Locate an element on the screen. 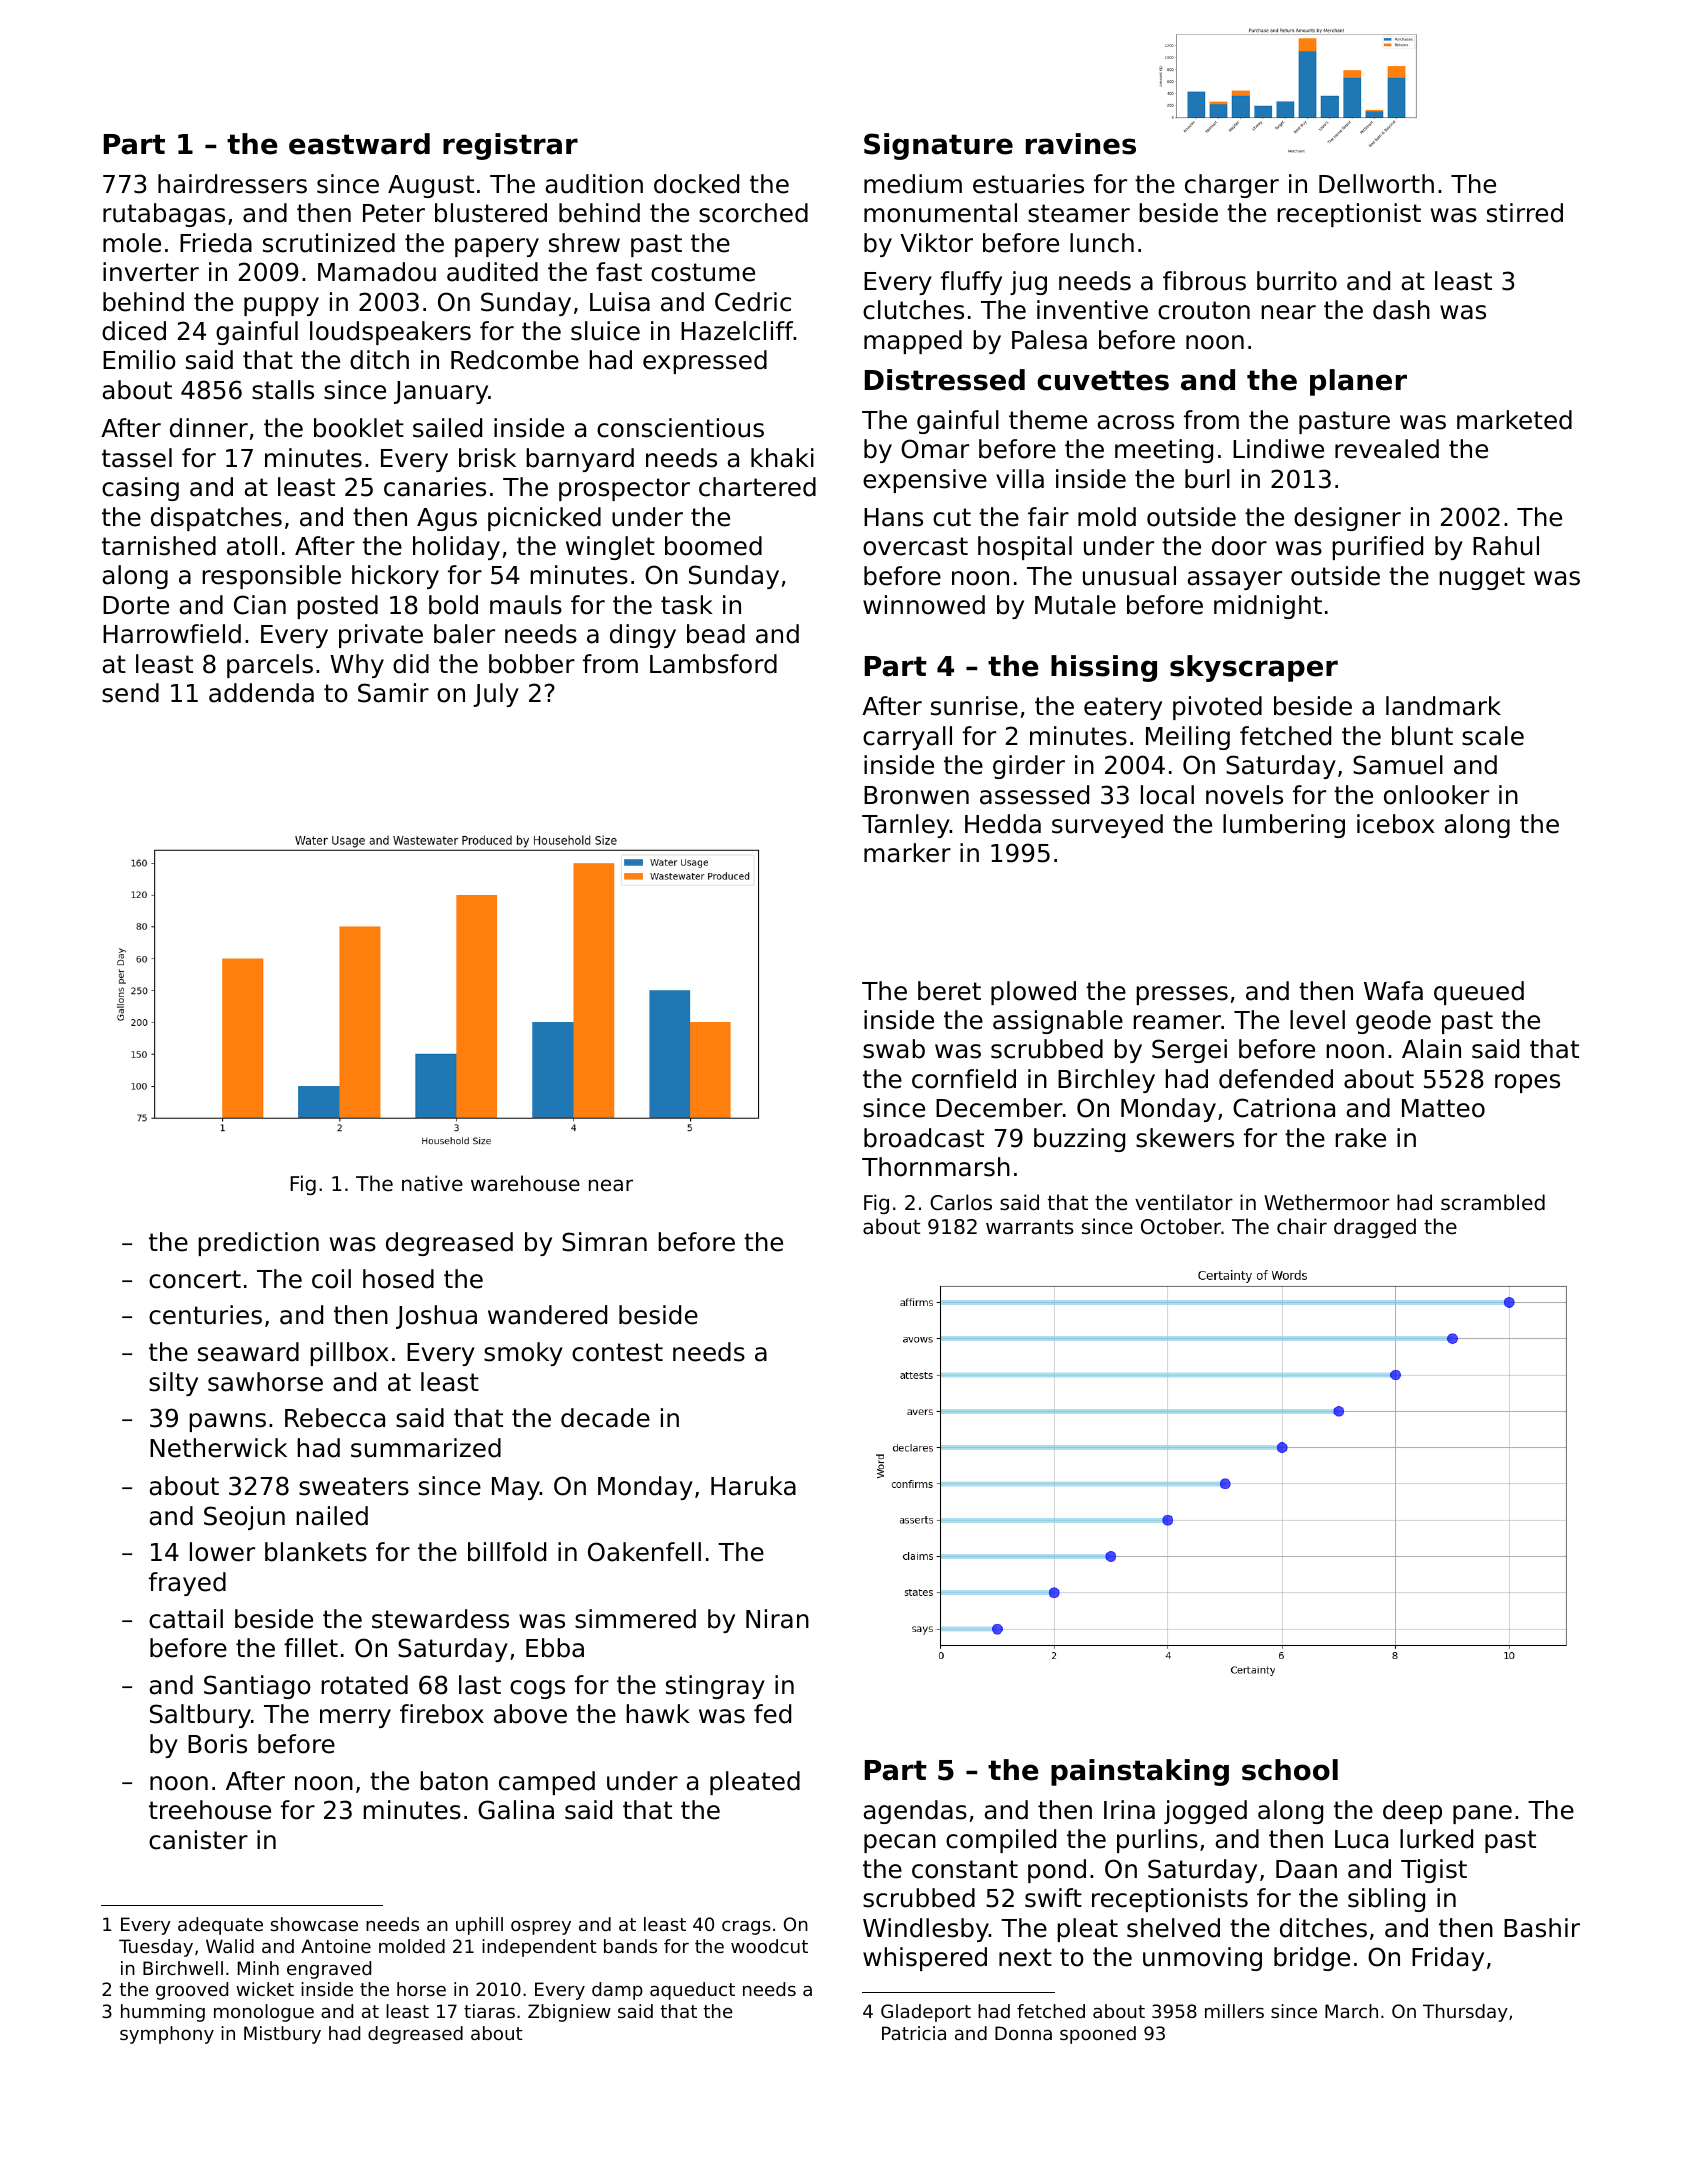  Haruka is located at coordinates (753, 1486).
